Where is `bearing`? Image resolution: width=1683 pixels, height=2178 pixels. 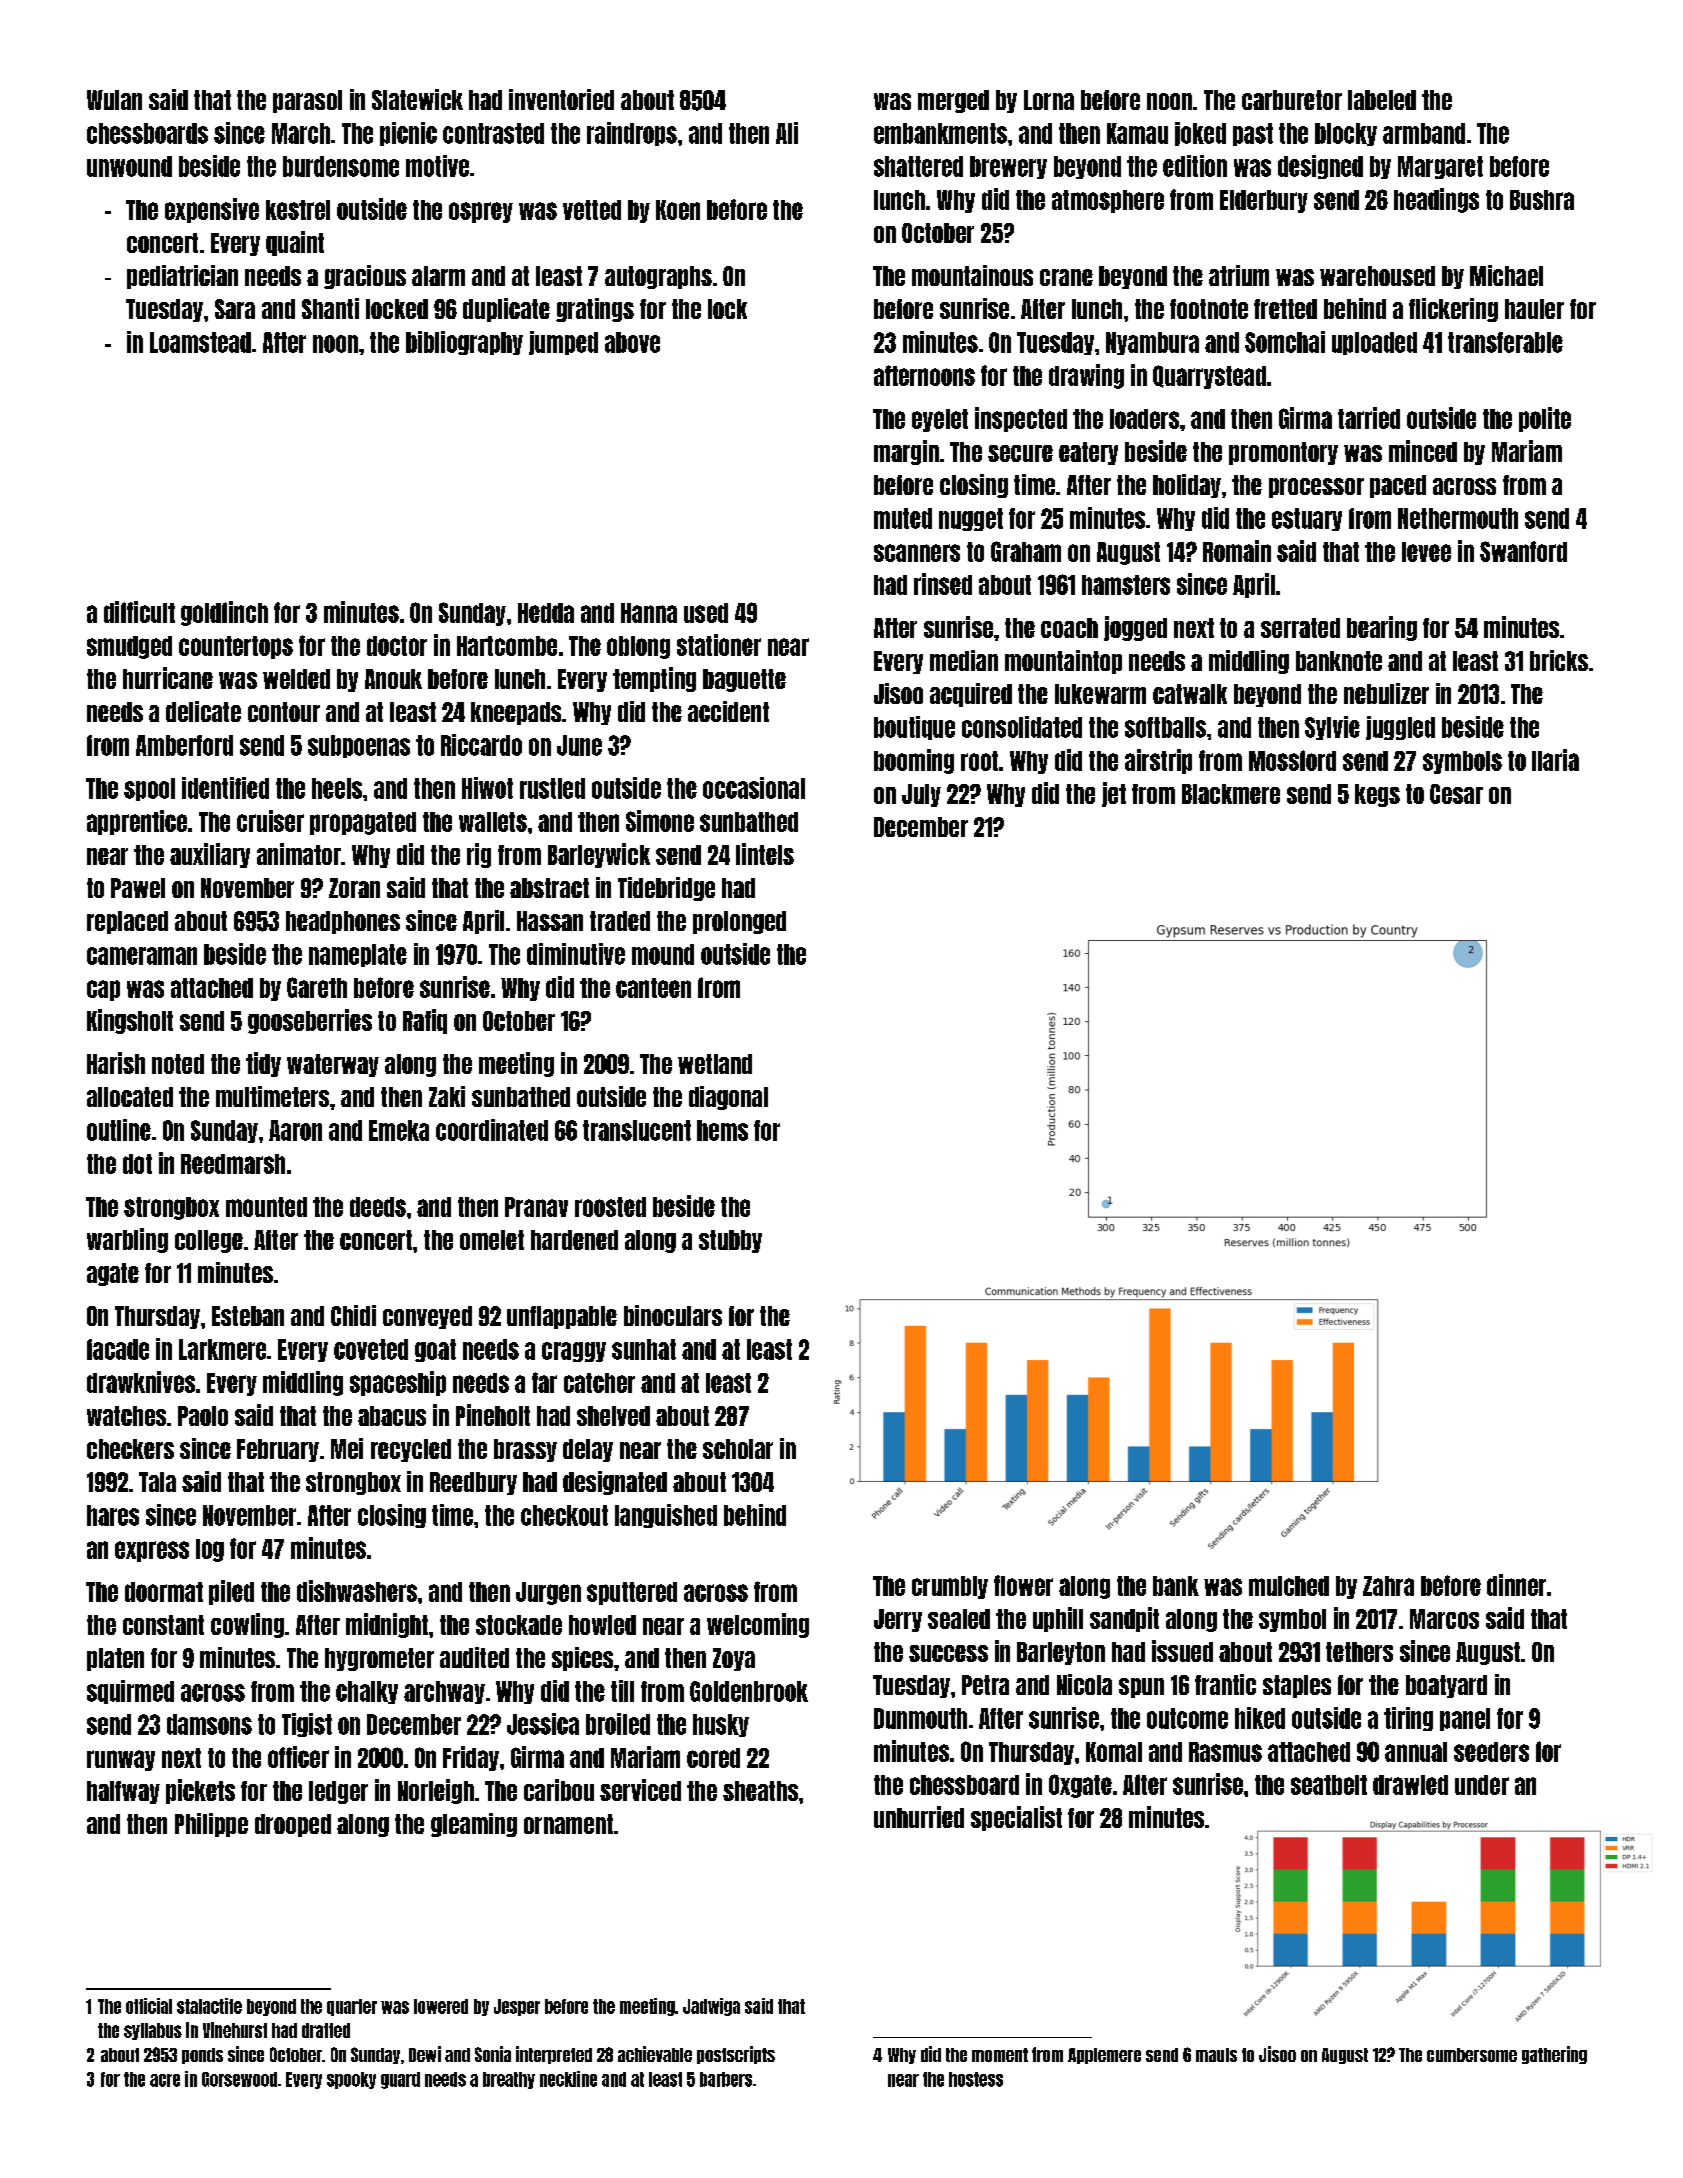 bearing is located at coordinates (1382, 628).
